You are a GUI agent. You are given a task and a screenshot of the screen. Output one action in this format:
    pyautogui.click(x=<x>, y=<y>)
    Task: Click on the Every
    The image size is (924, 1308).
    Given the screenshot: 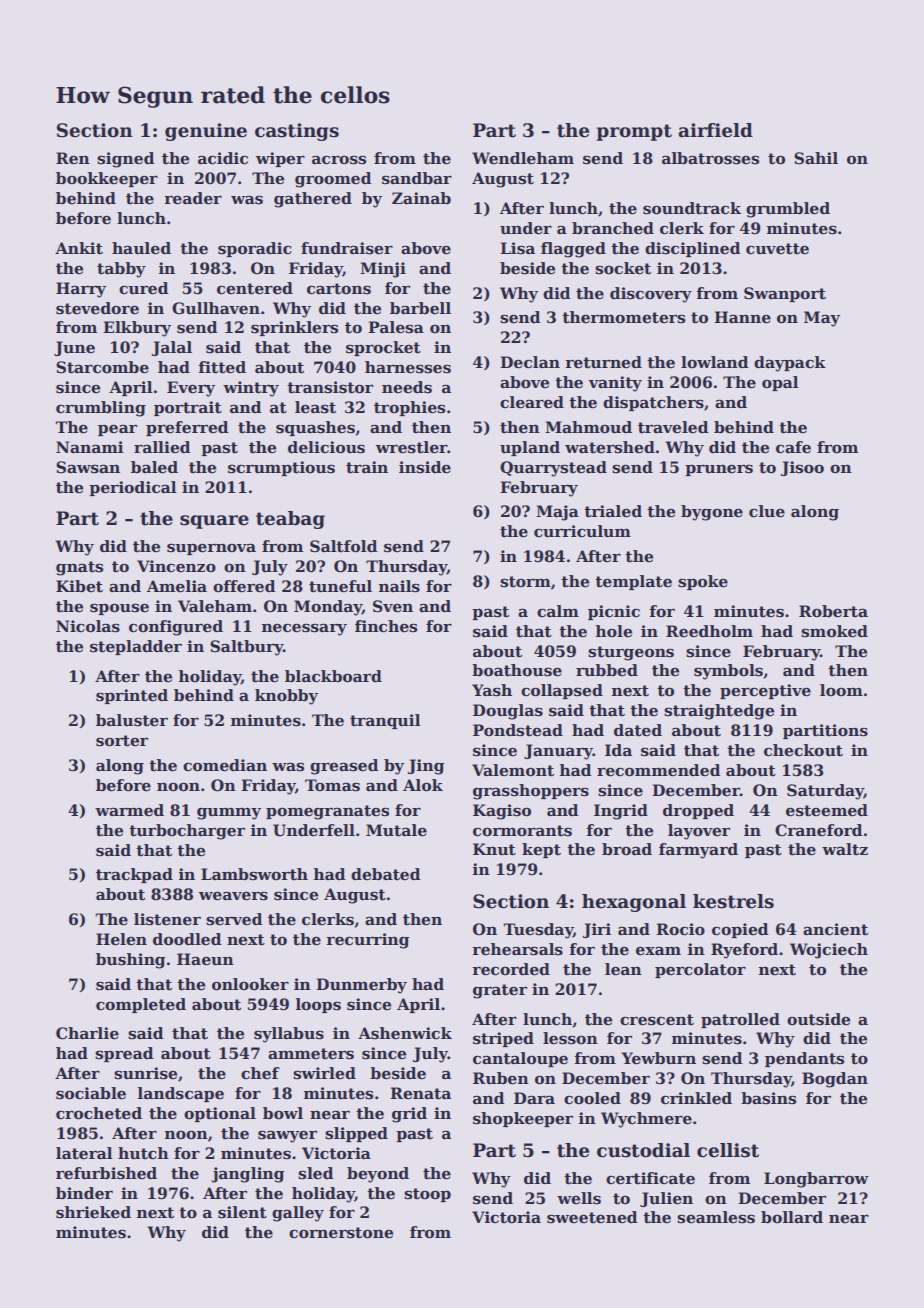 What is the action you would take?
    pyautogui.click(x=191, y=389)
